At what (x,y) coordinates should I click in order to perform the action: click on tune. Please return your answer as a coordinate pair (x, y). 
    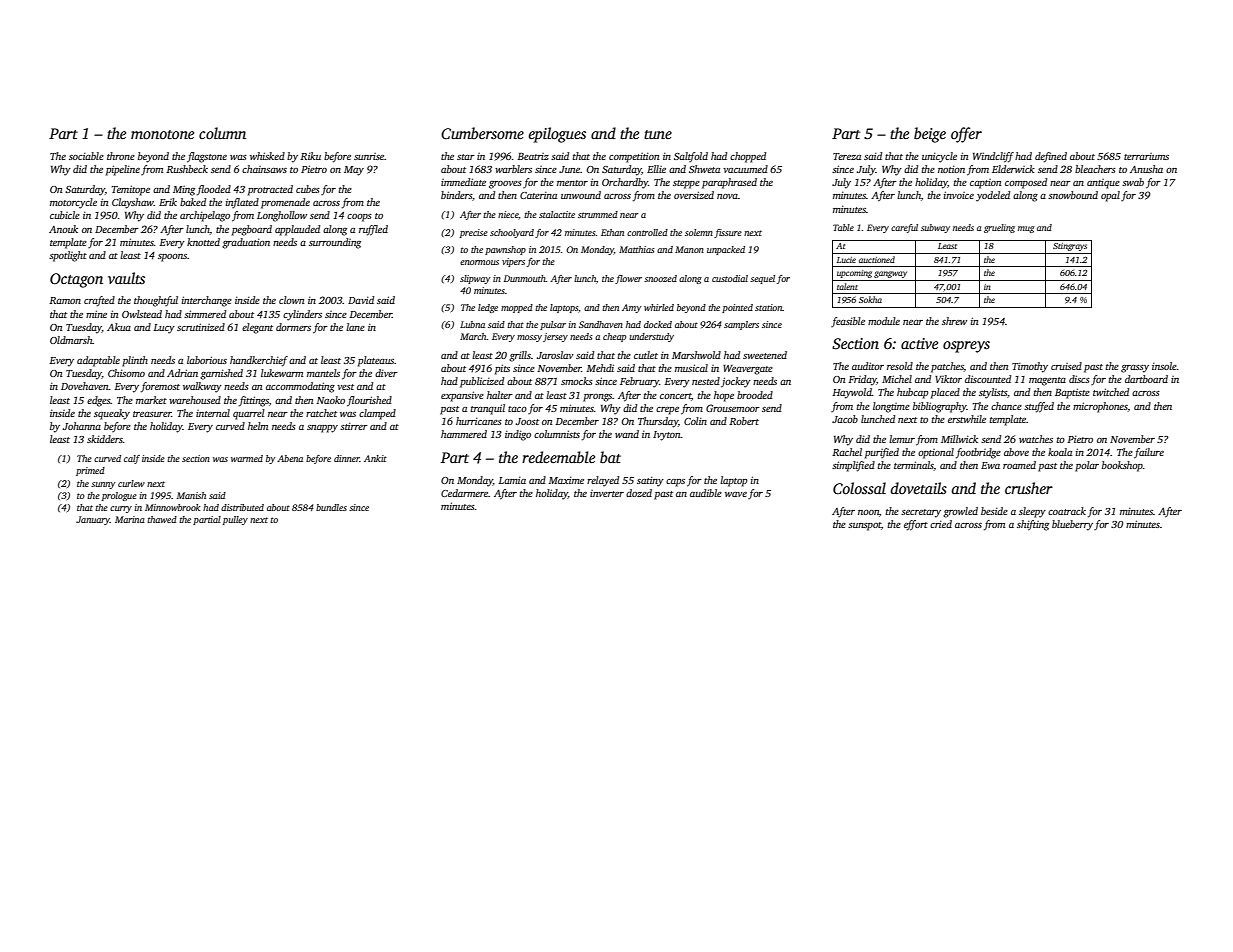
    Looking at the image, I should click on (658, 134).
